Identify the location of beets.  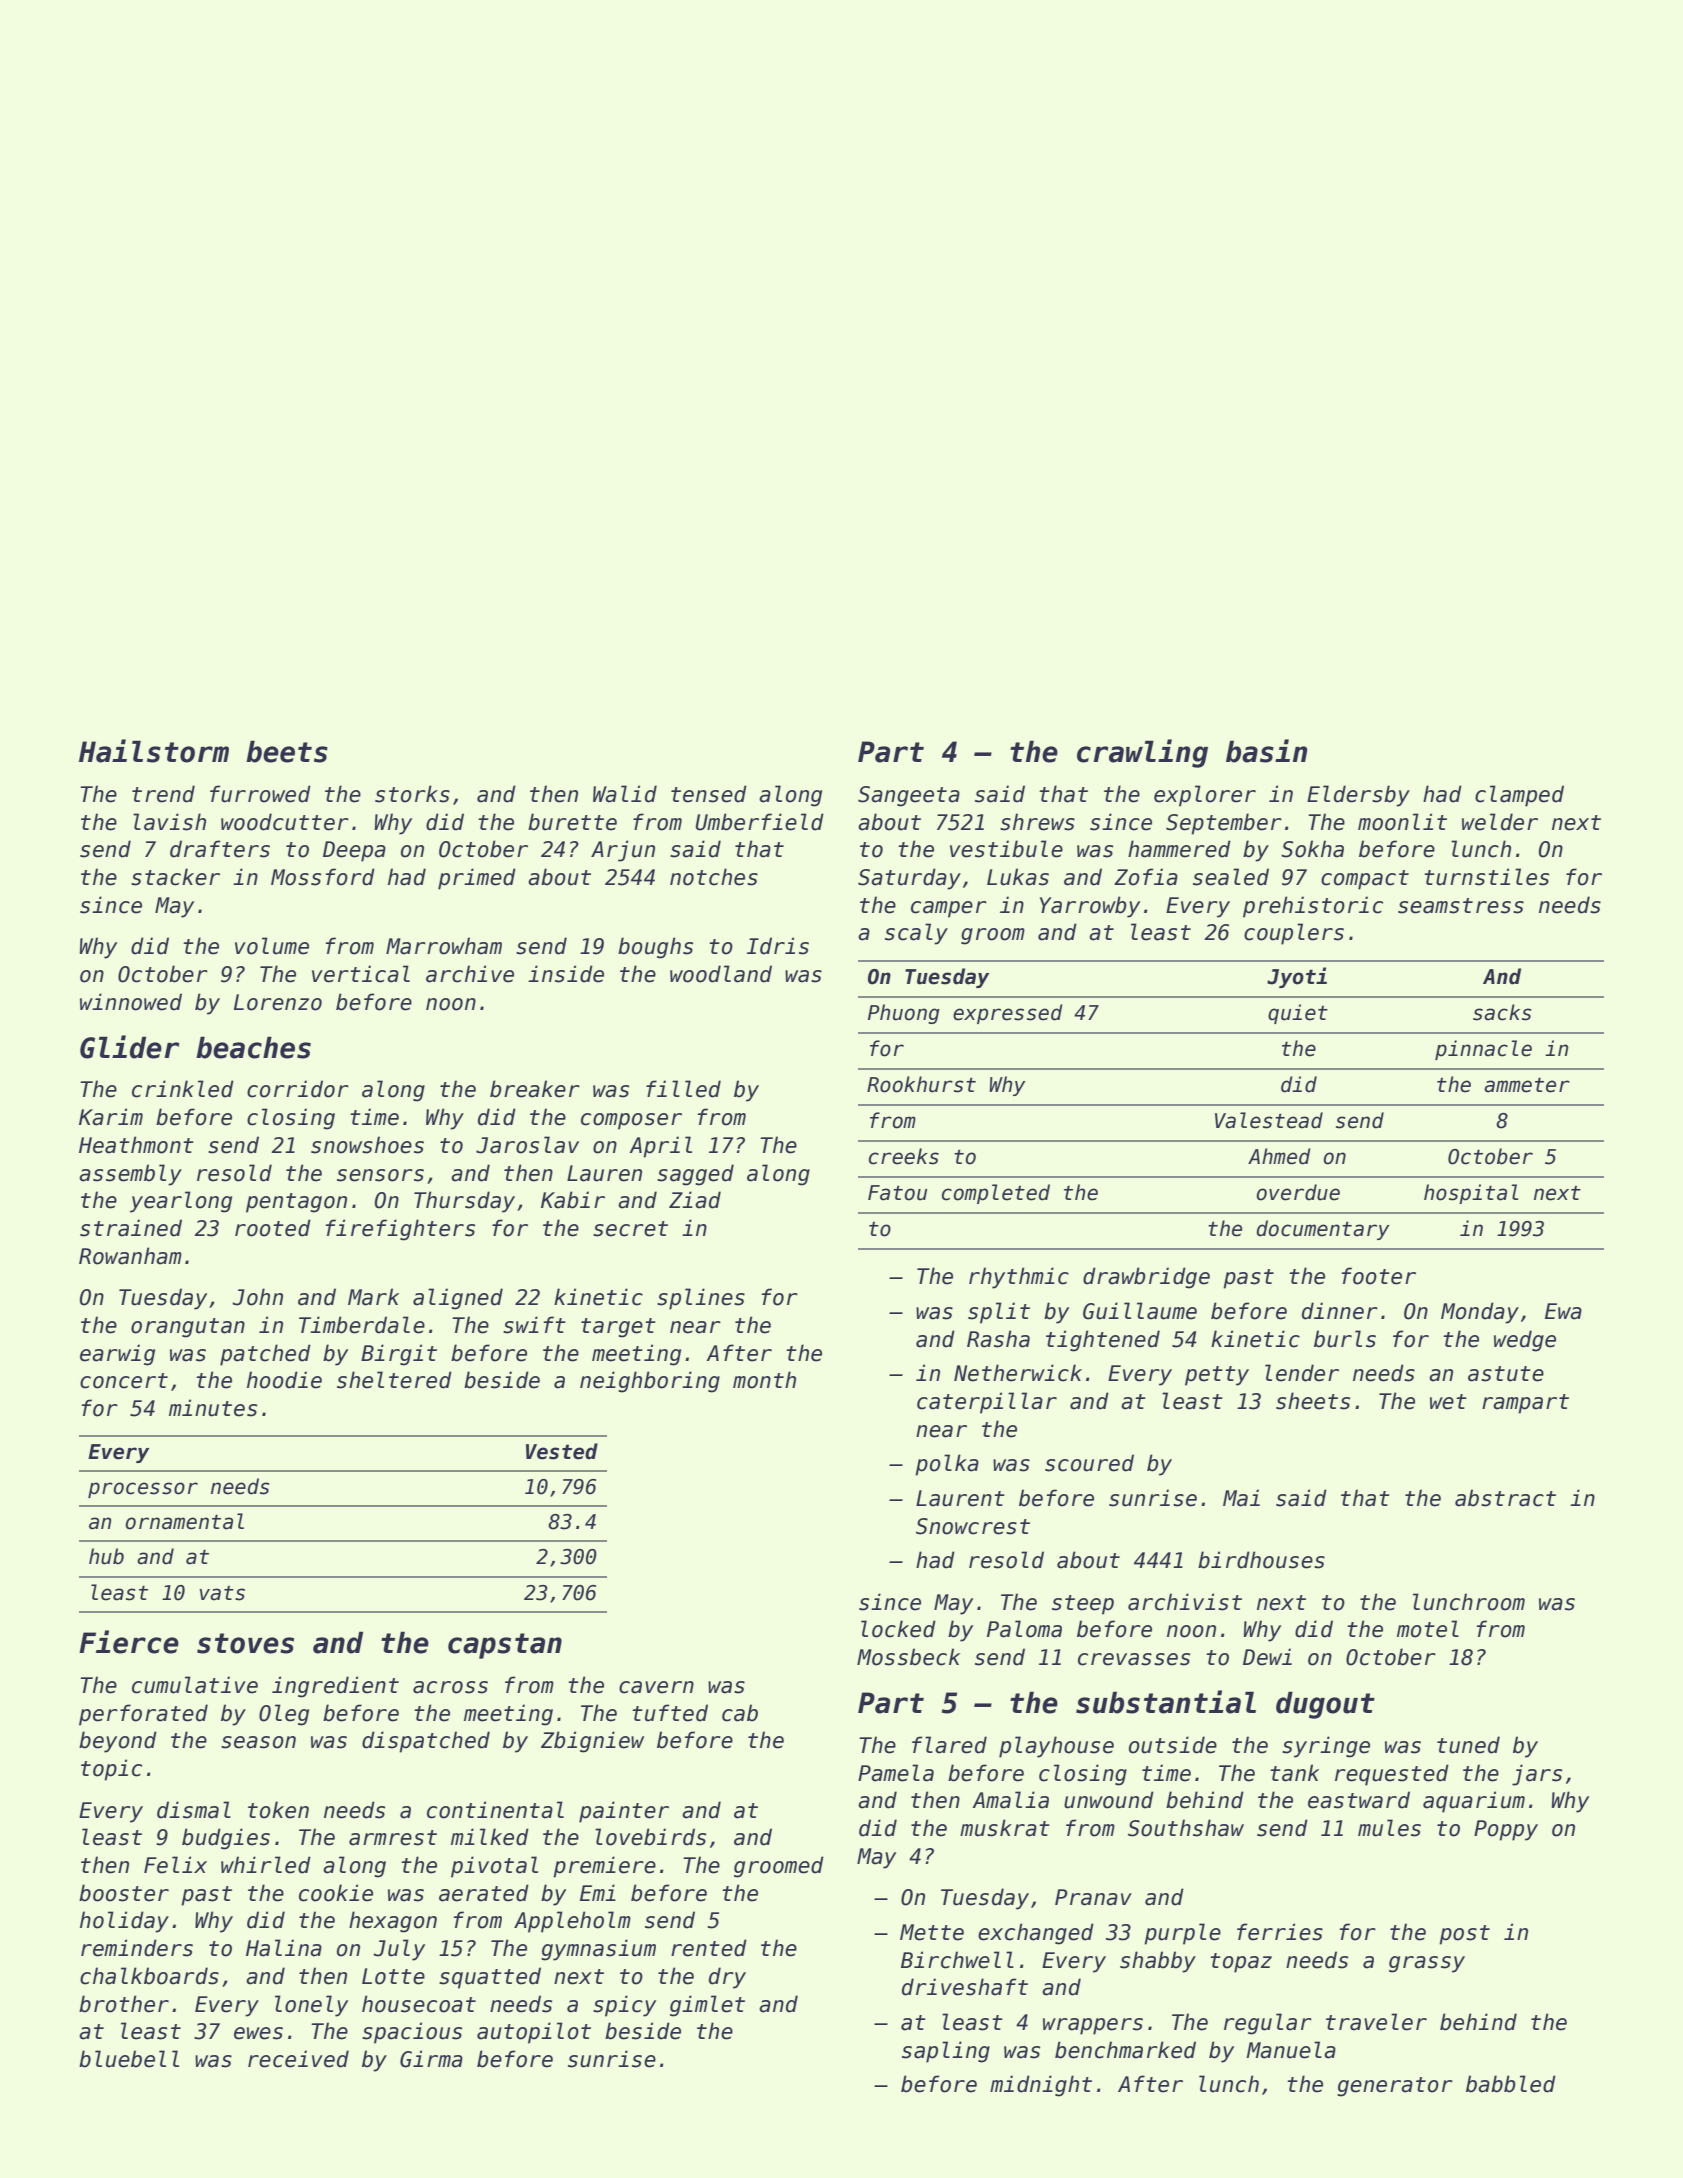
(287, 751).
